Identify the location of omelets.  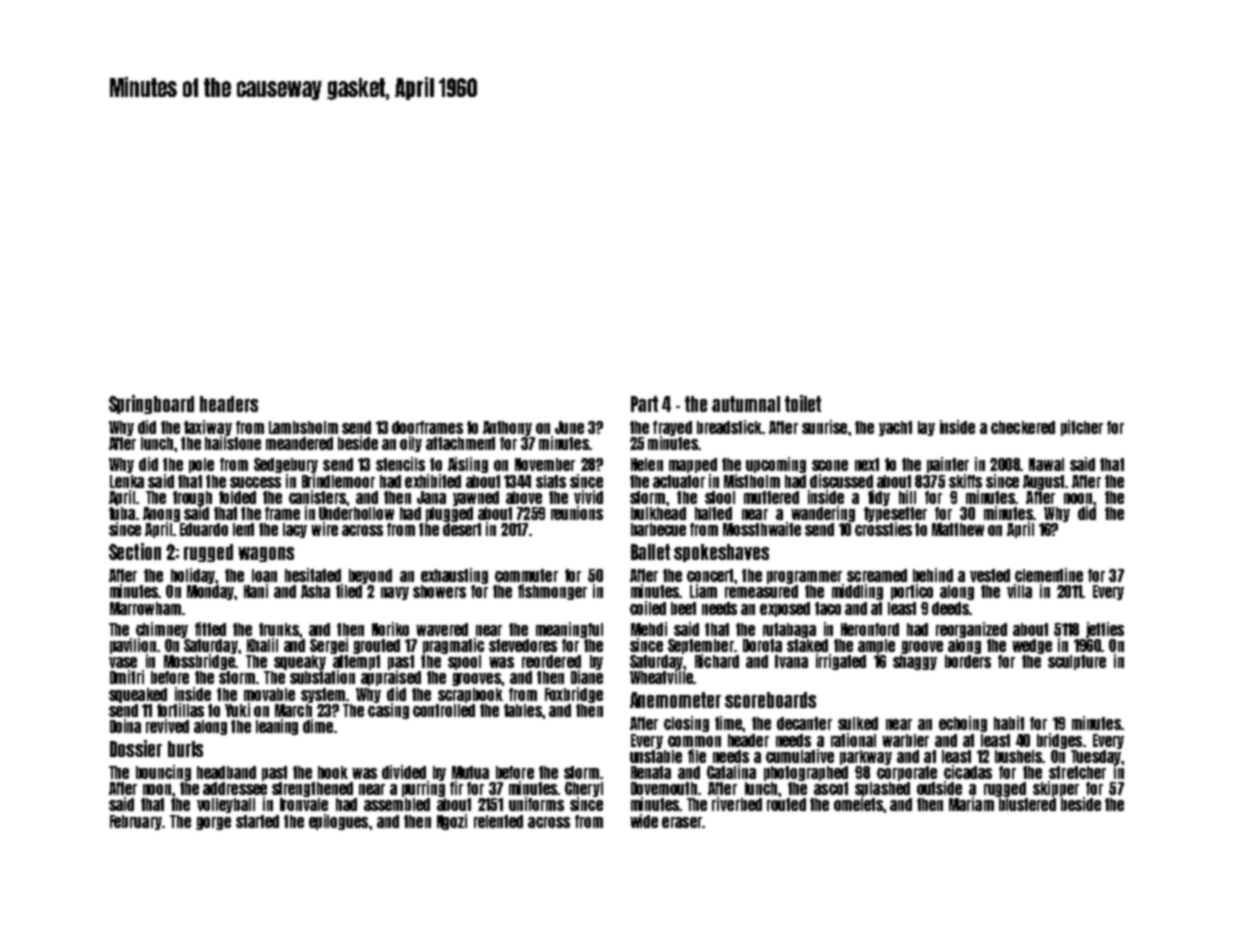
(858, 804).
